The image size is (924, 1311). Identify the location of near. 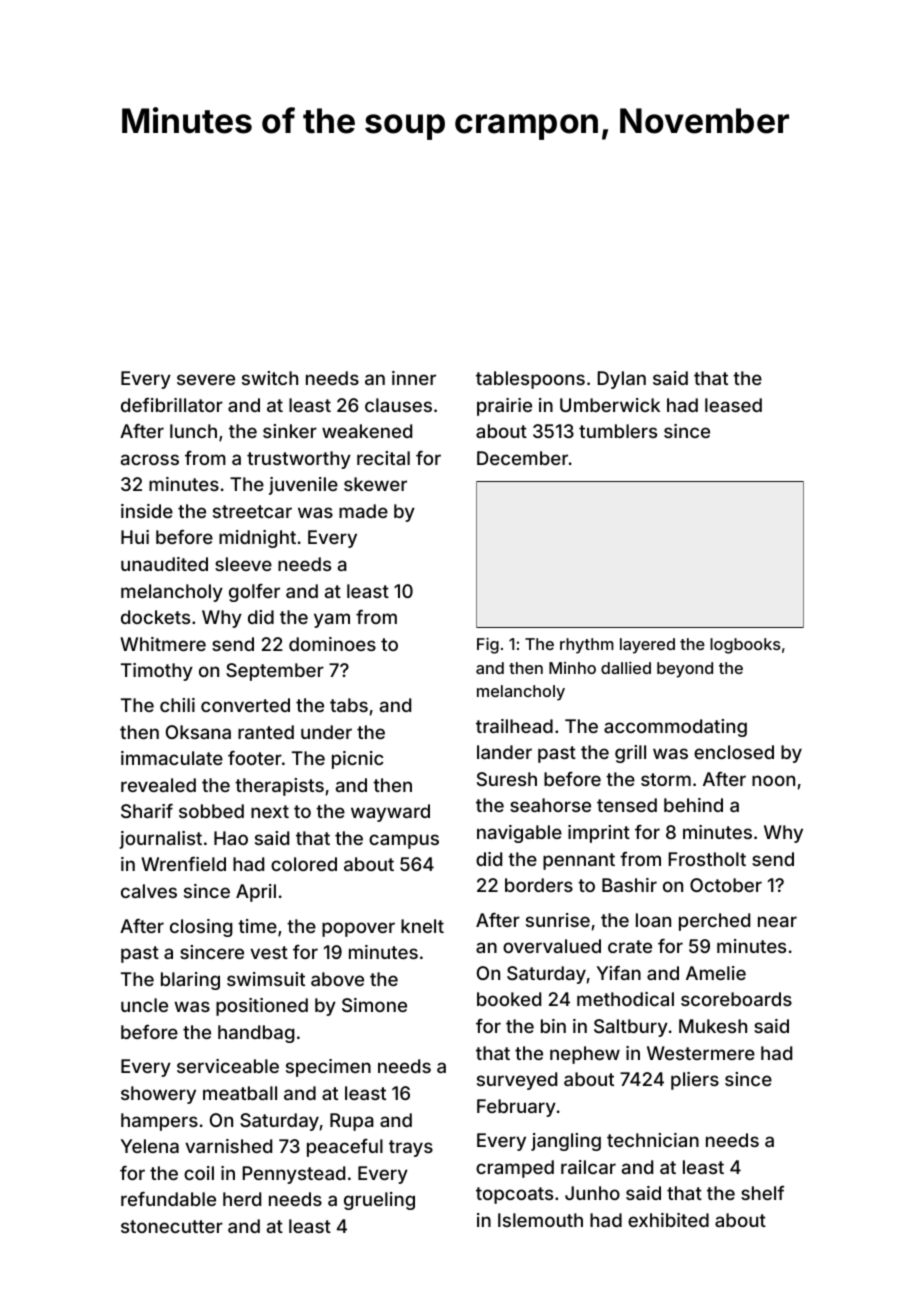
(777, 921).
